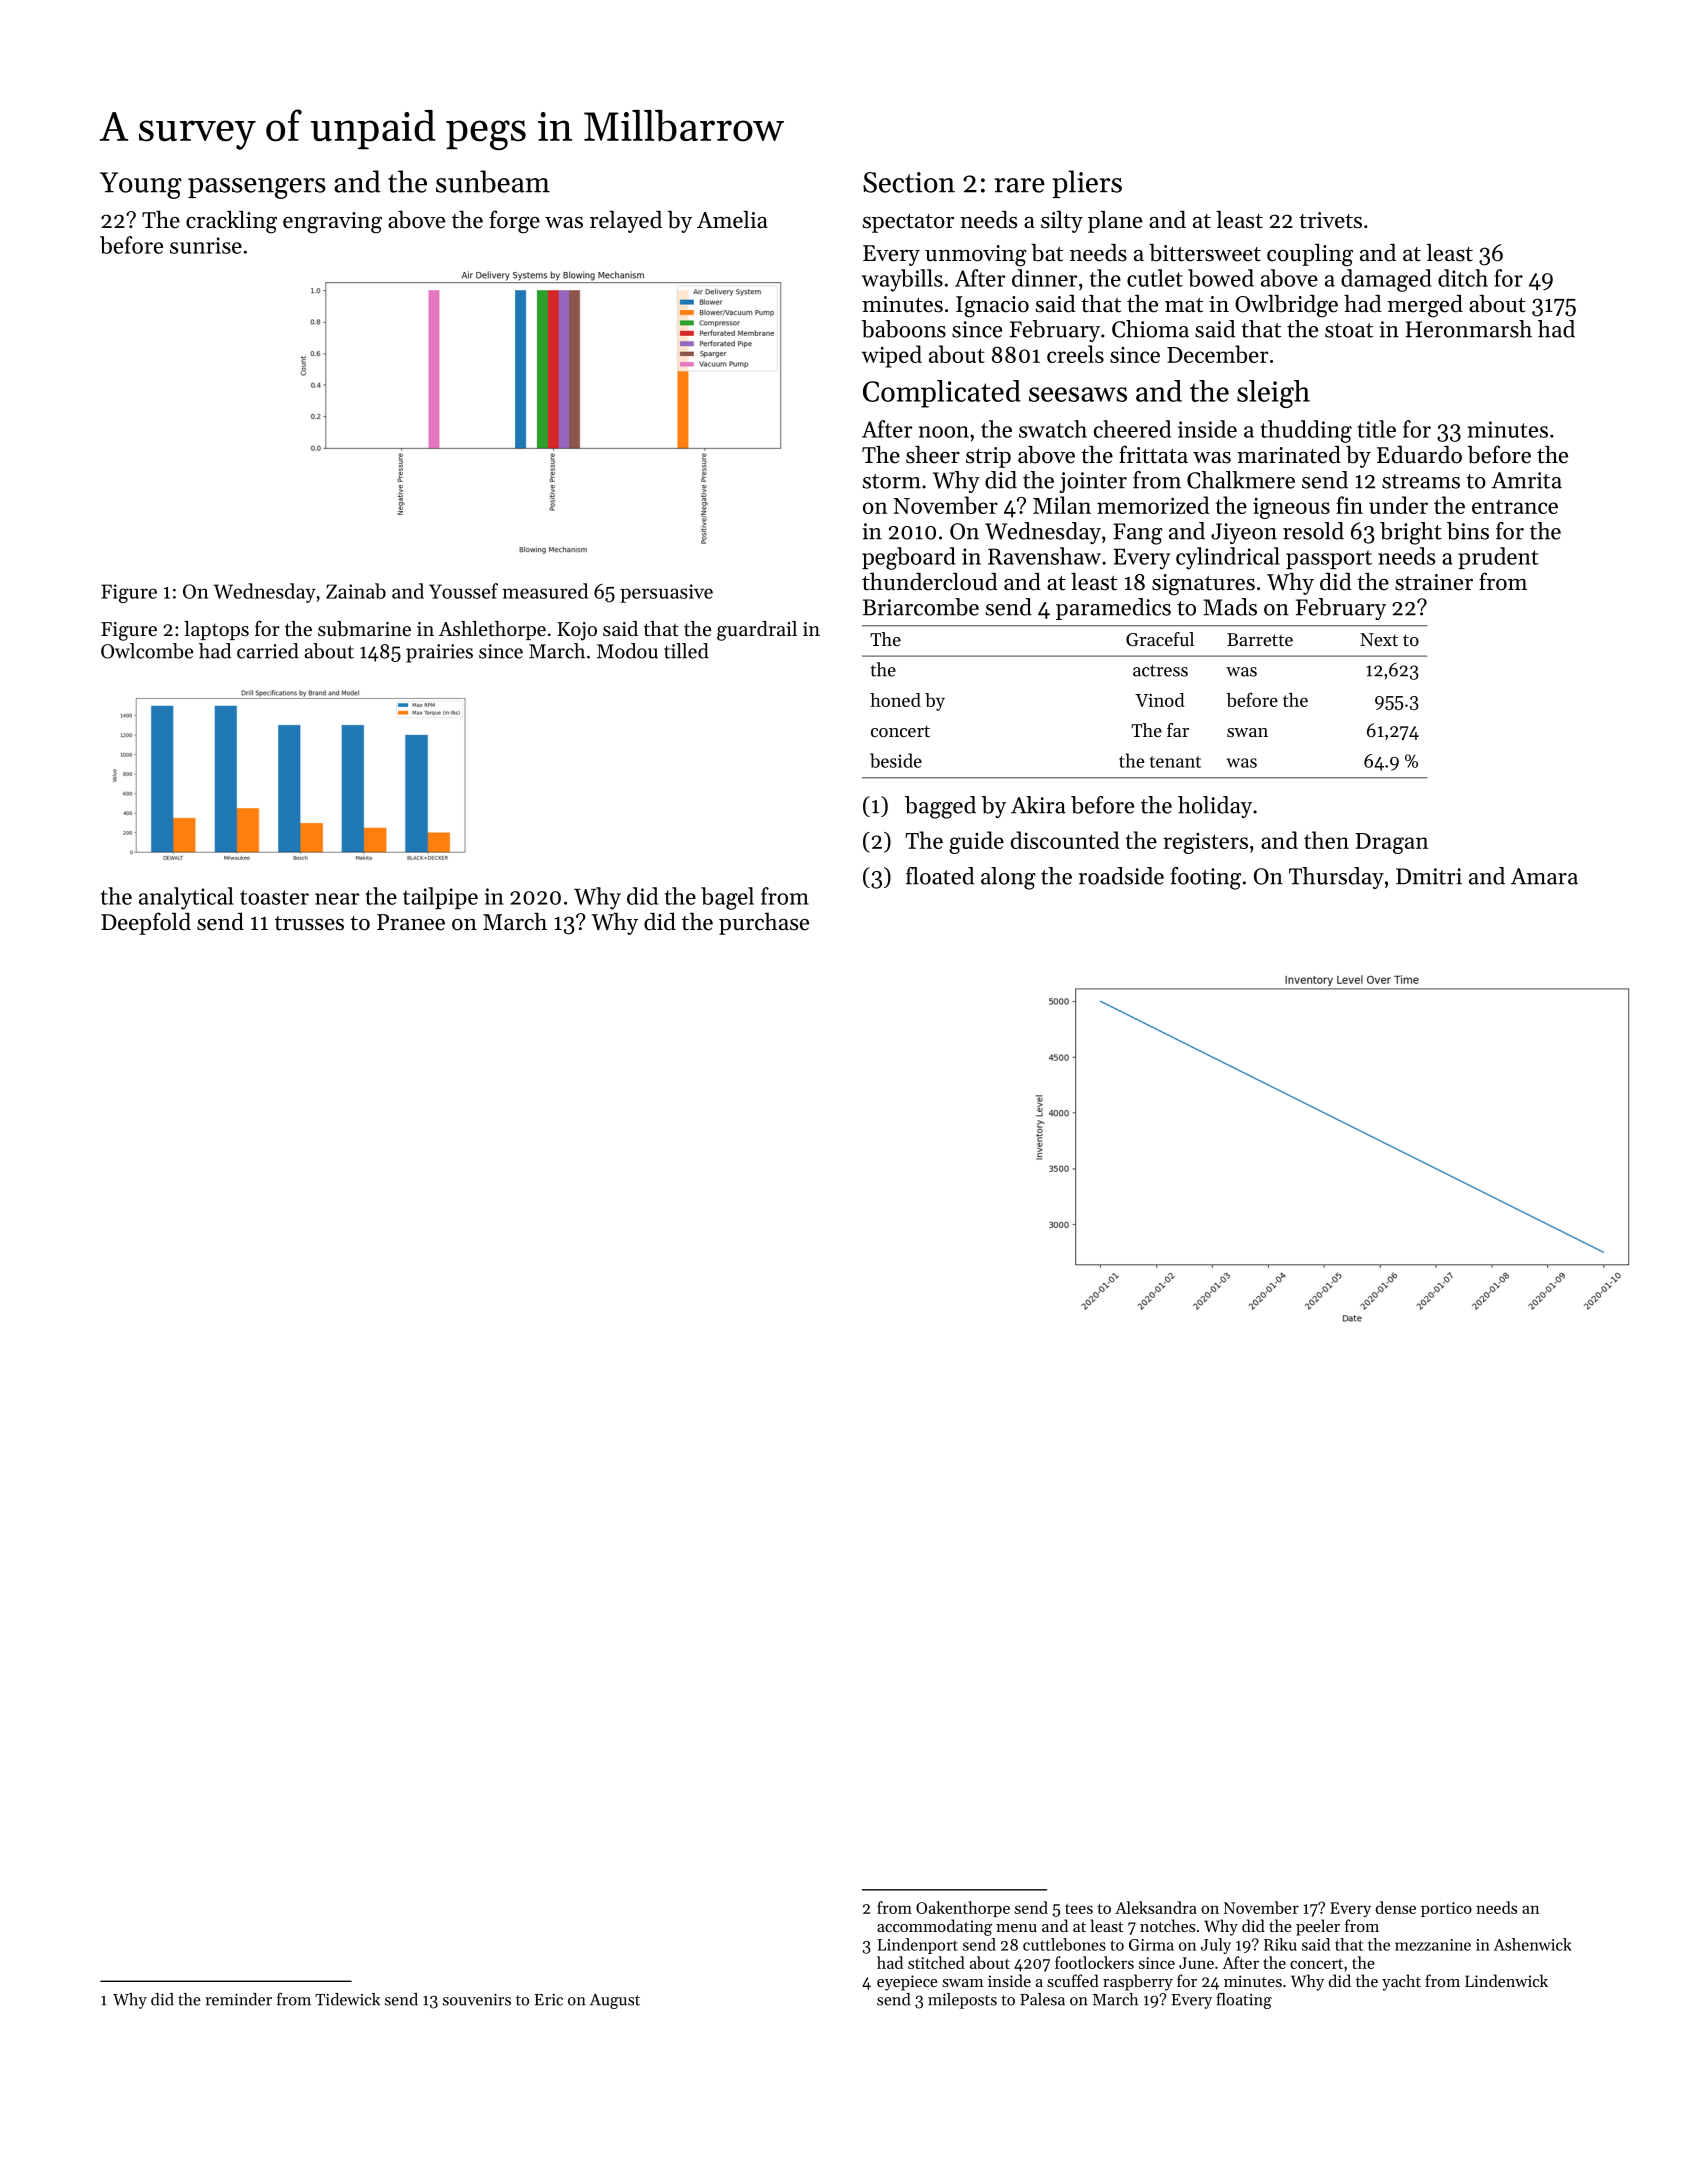 Image resolution: width=1683 pixels, height=2178 pixels. I want to click on Heronmarsh, so click(1469, 329).
